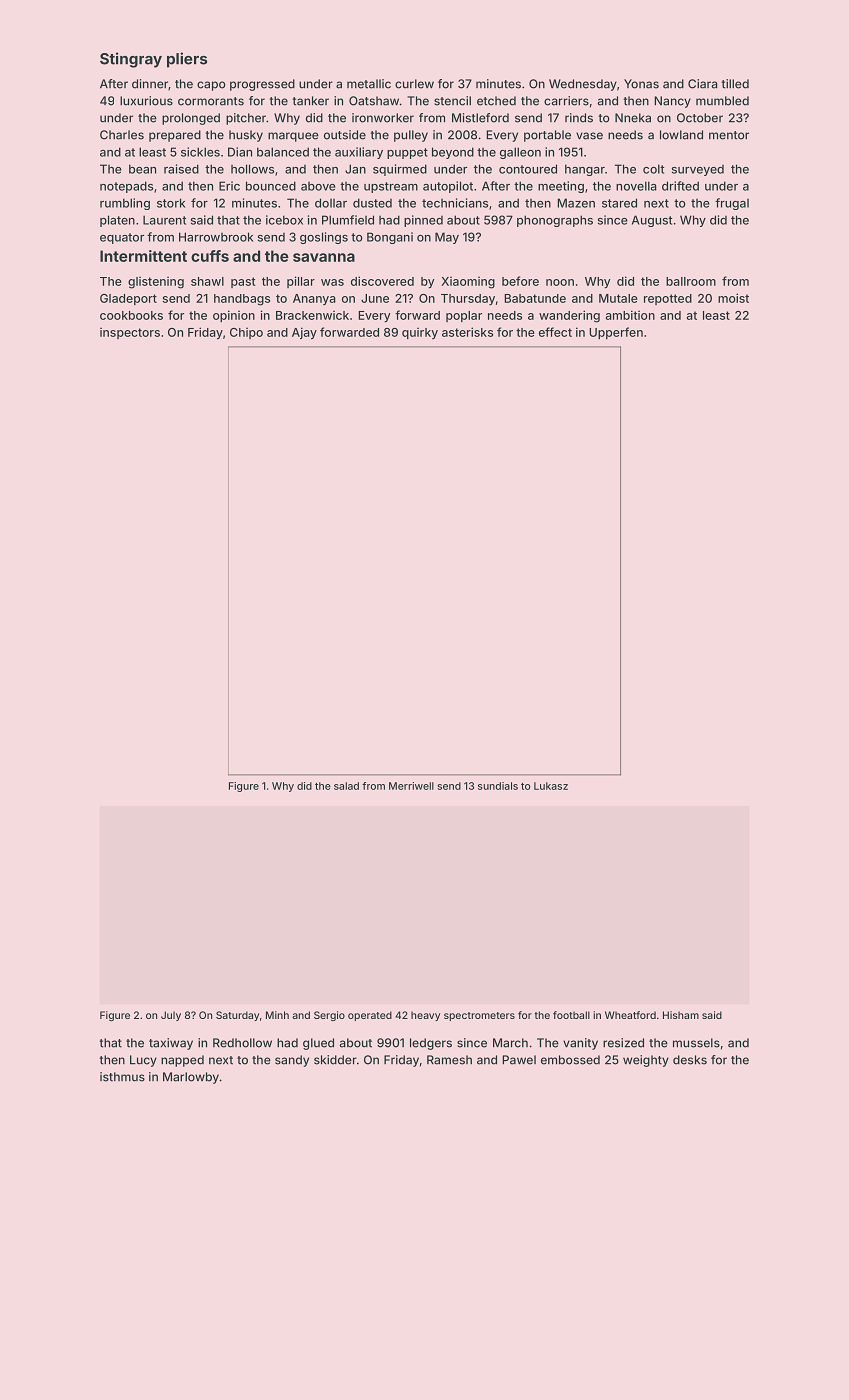 This image has height=1400, width=849. Describe the element at coordinates (616, 333) in the image. I see `Upperfen` at that location.
